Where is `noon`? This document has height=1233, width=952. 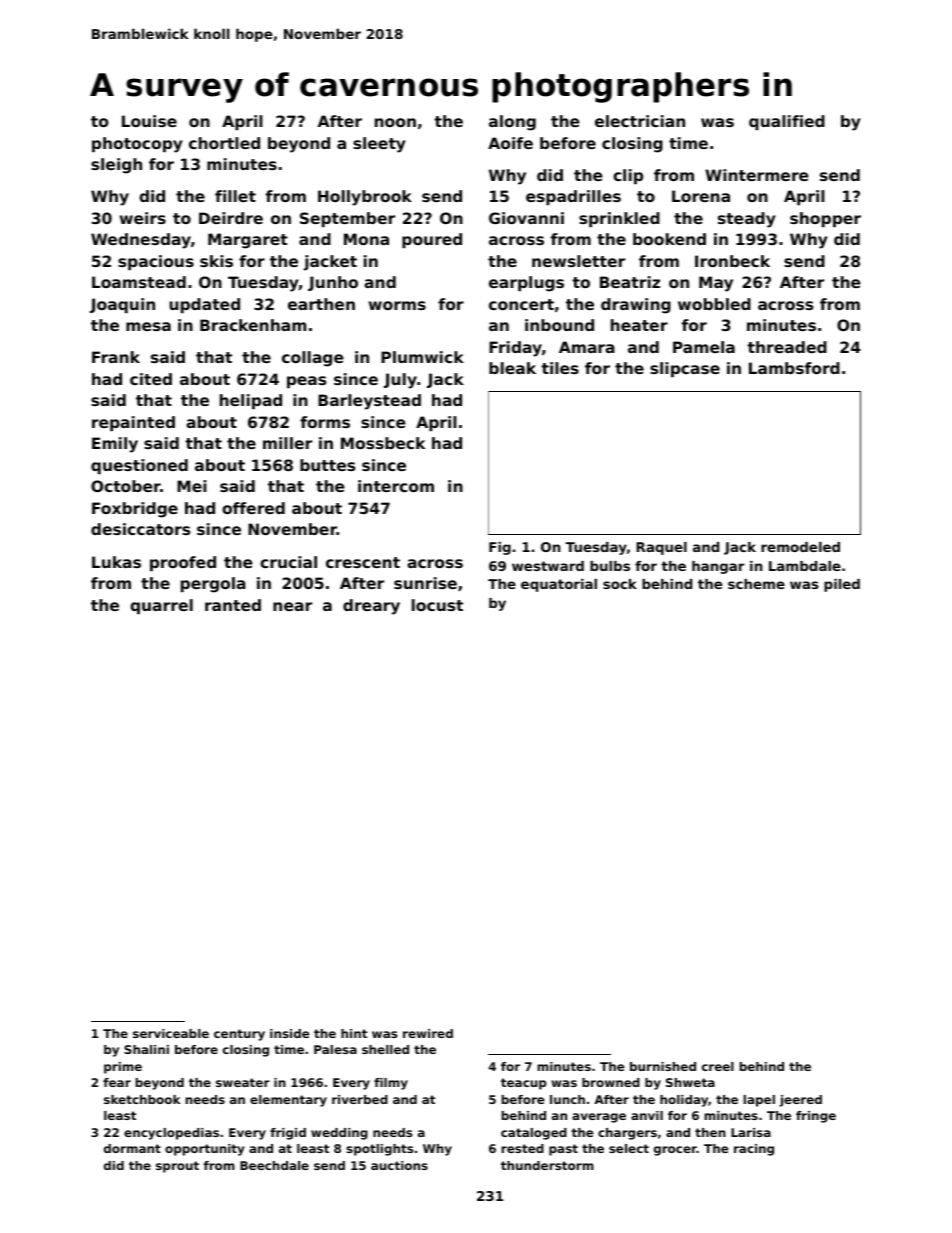
noon is located at coordinates (395, 122).
